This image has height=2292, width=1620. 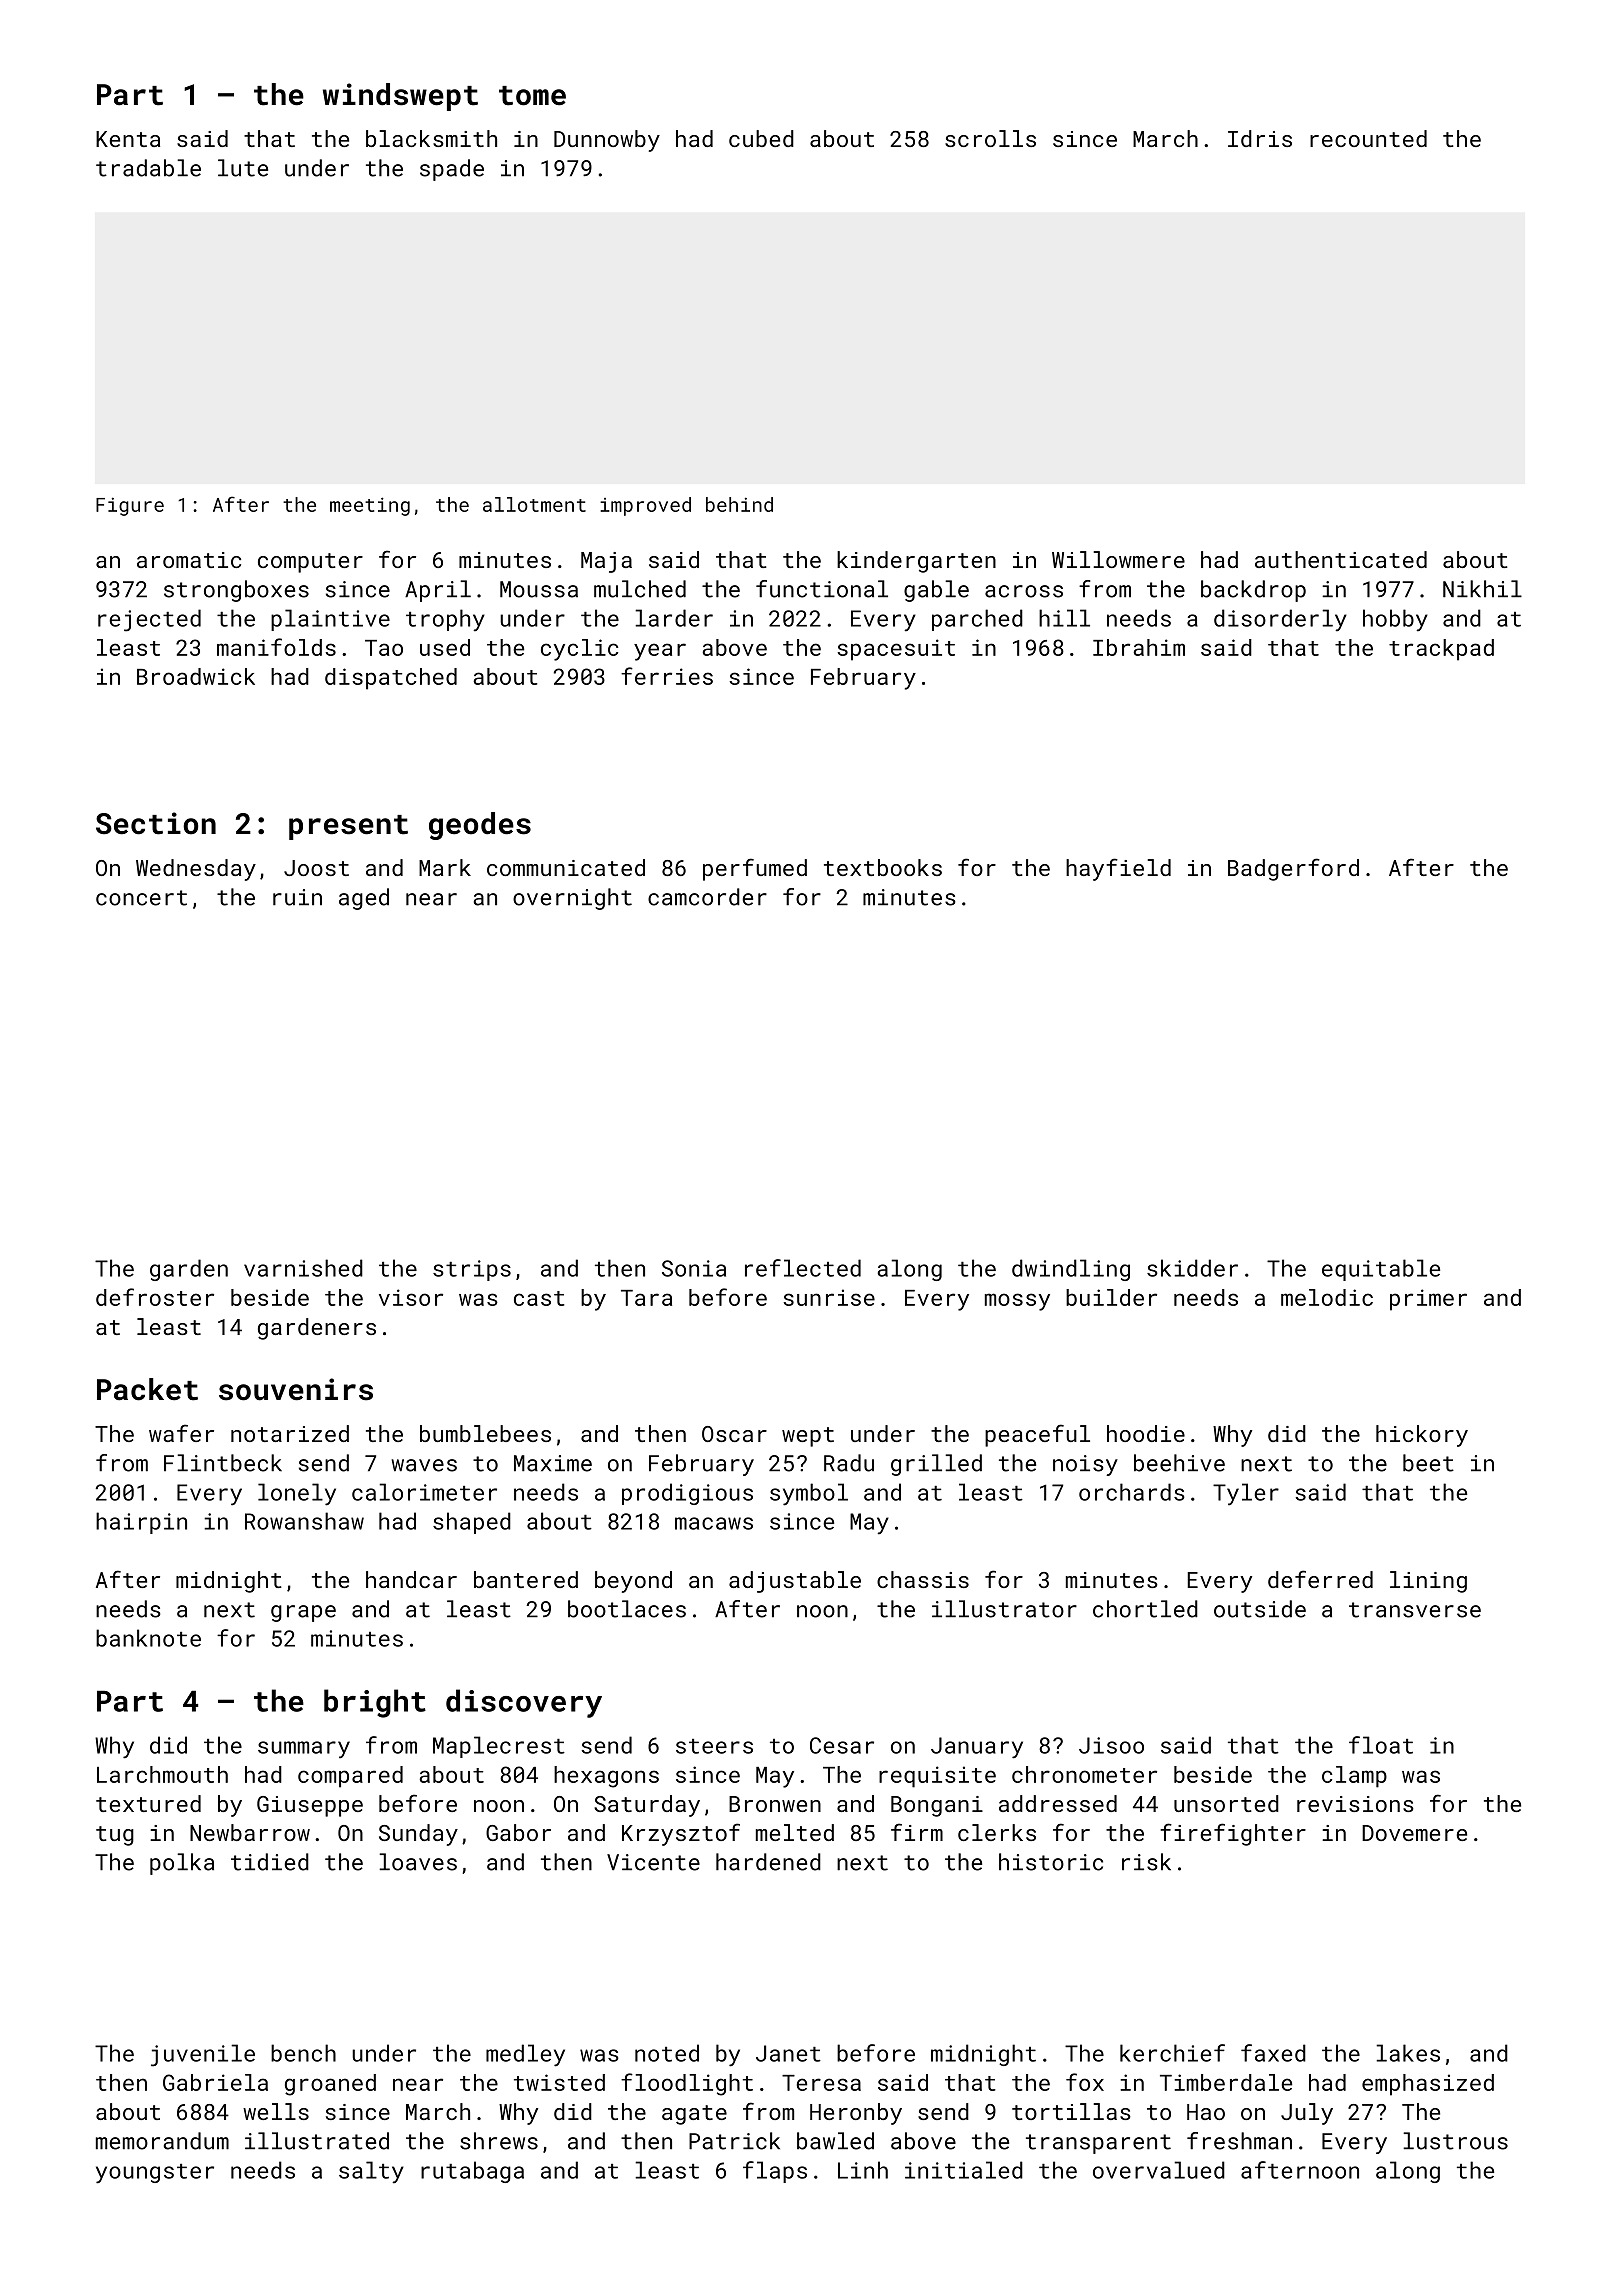 What do you see at coordinates (1368, 138) in the image?
I see `recounted` at bounding box center [1368, 138].
